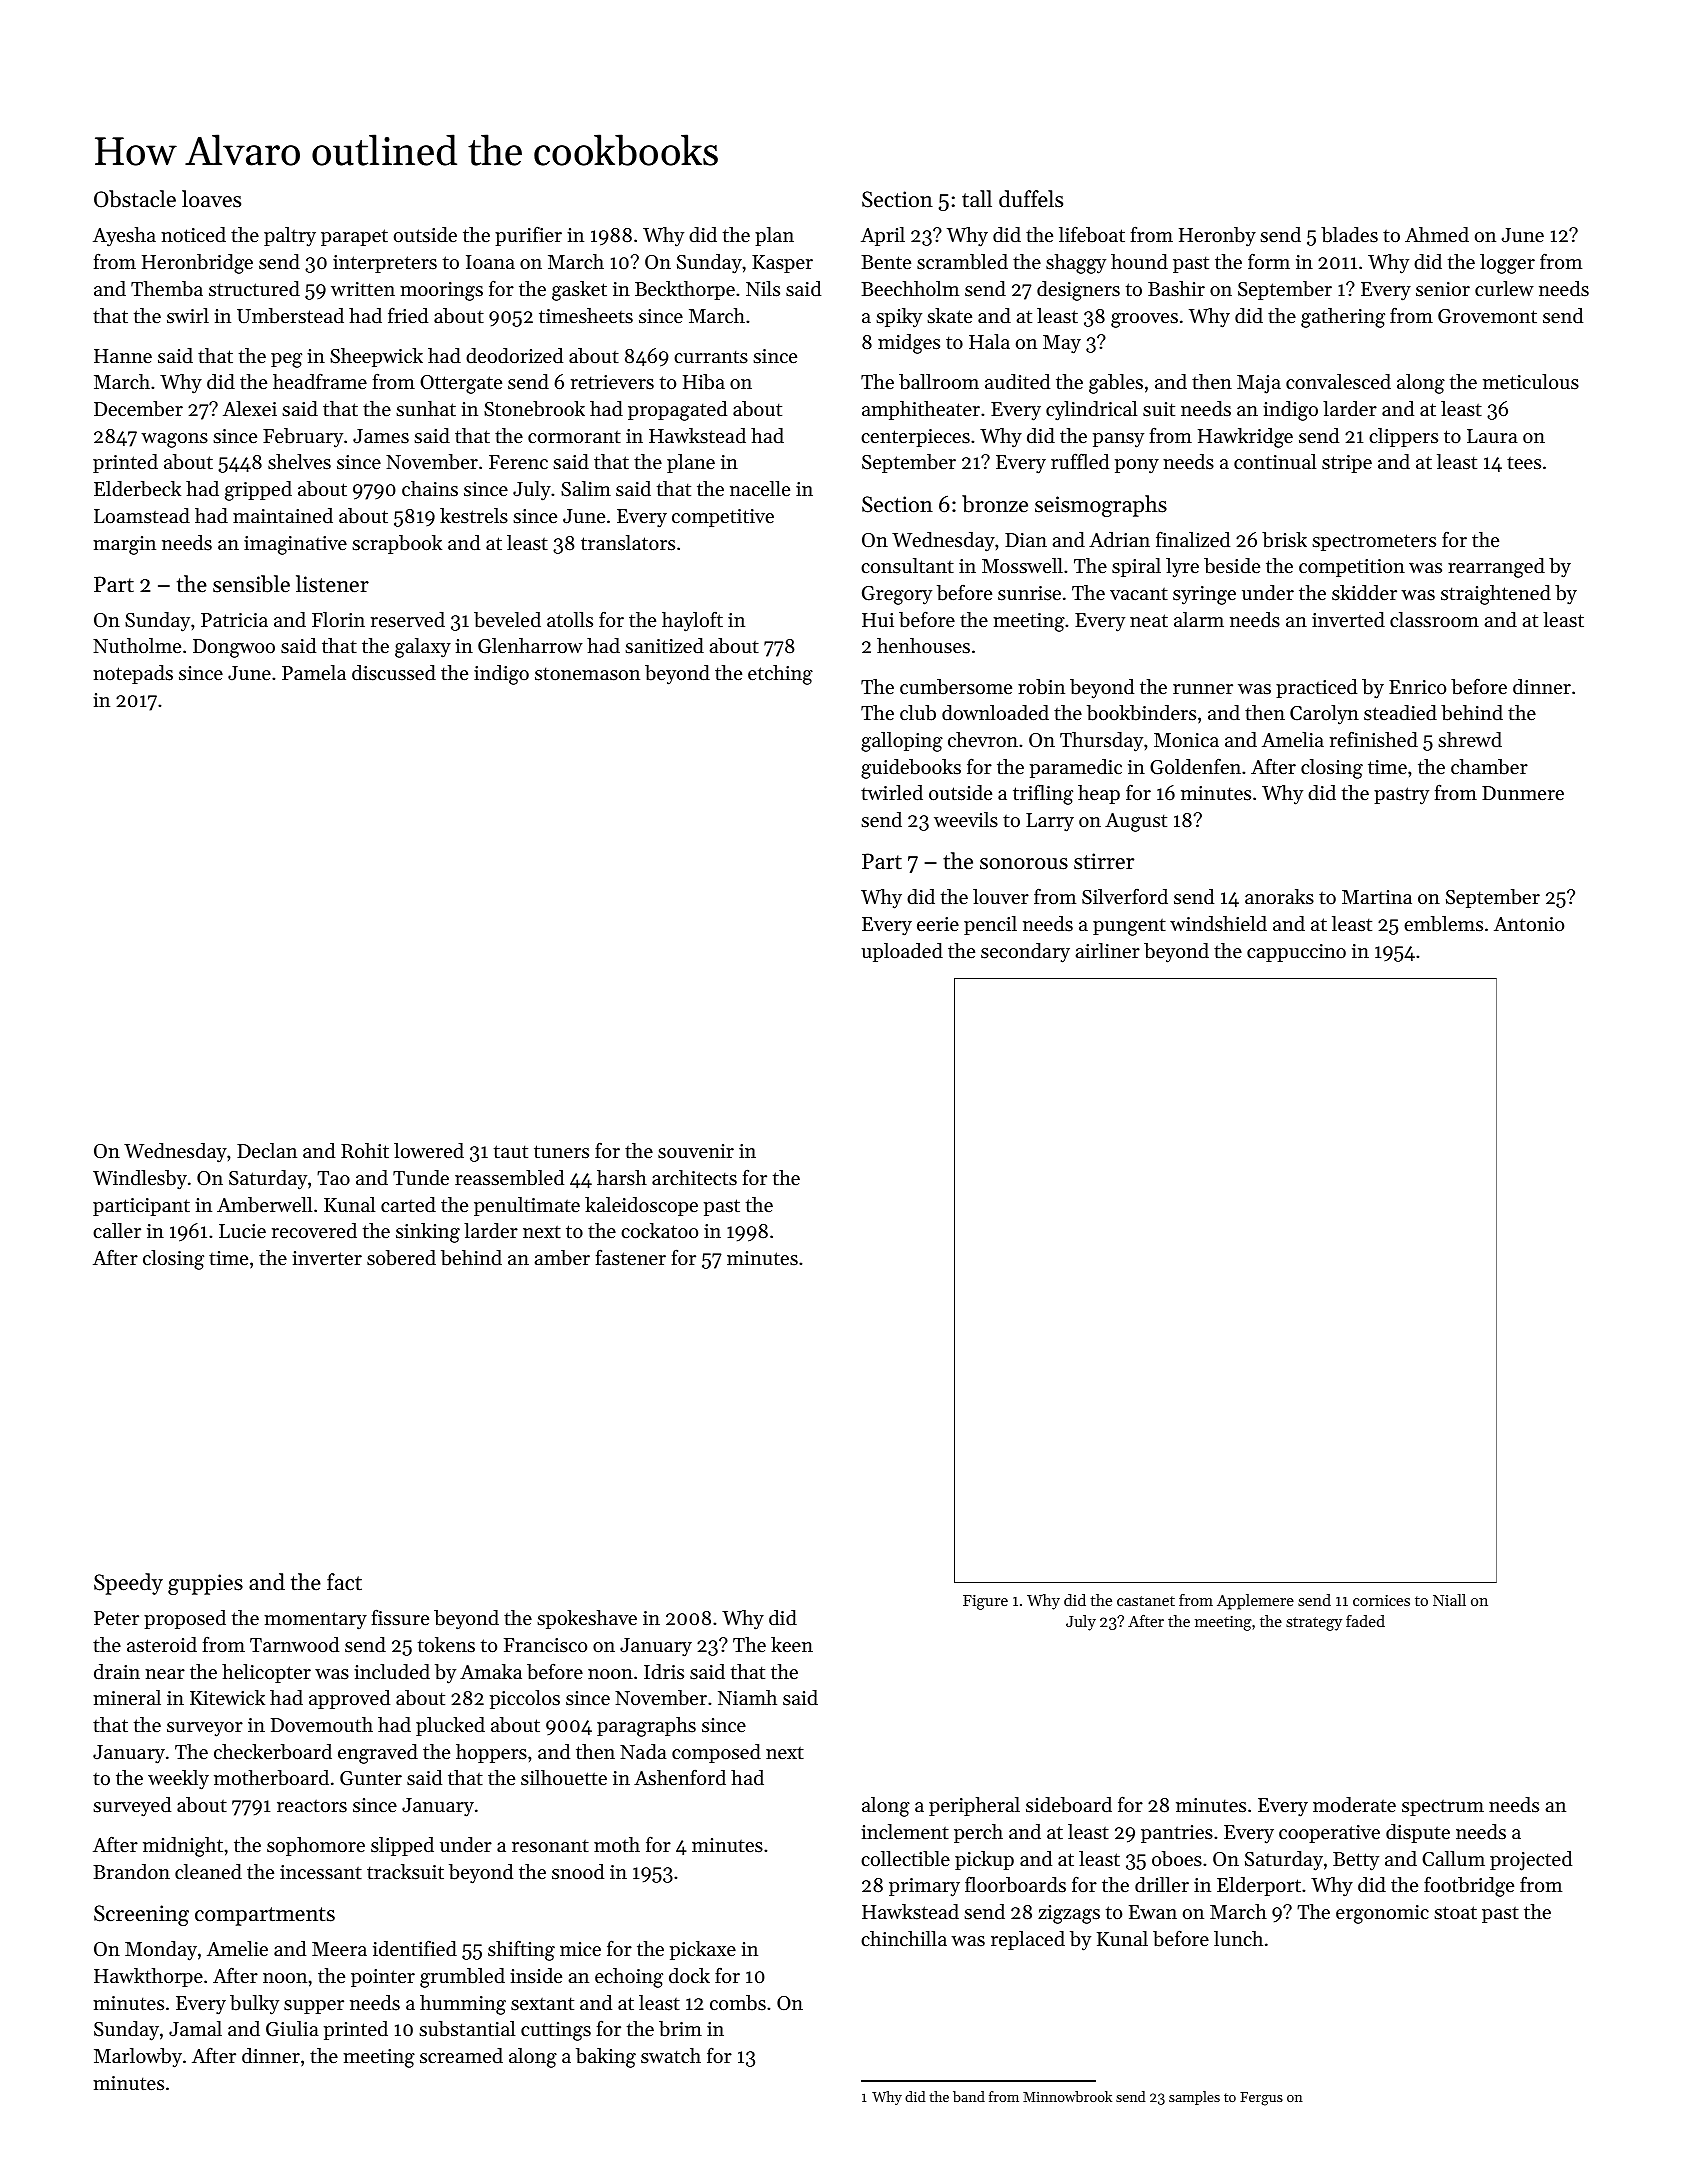 This image has height=2178, width=1683. Describe the element at coordinates (905, 1859) in the image. I see `collectible` at that location.
